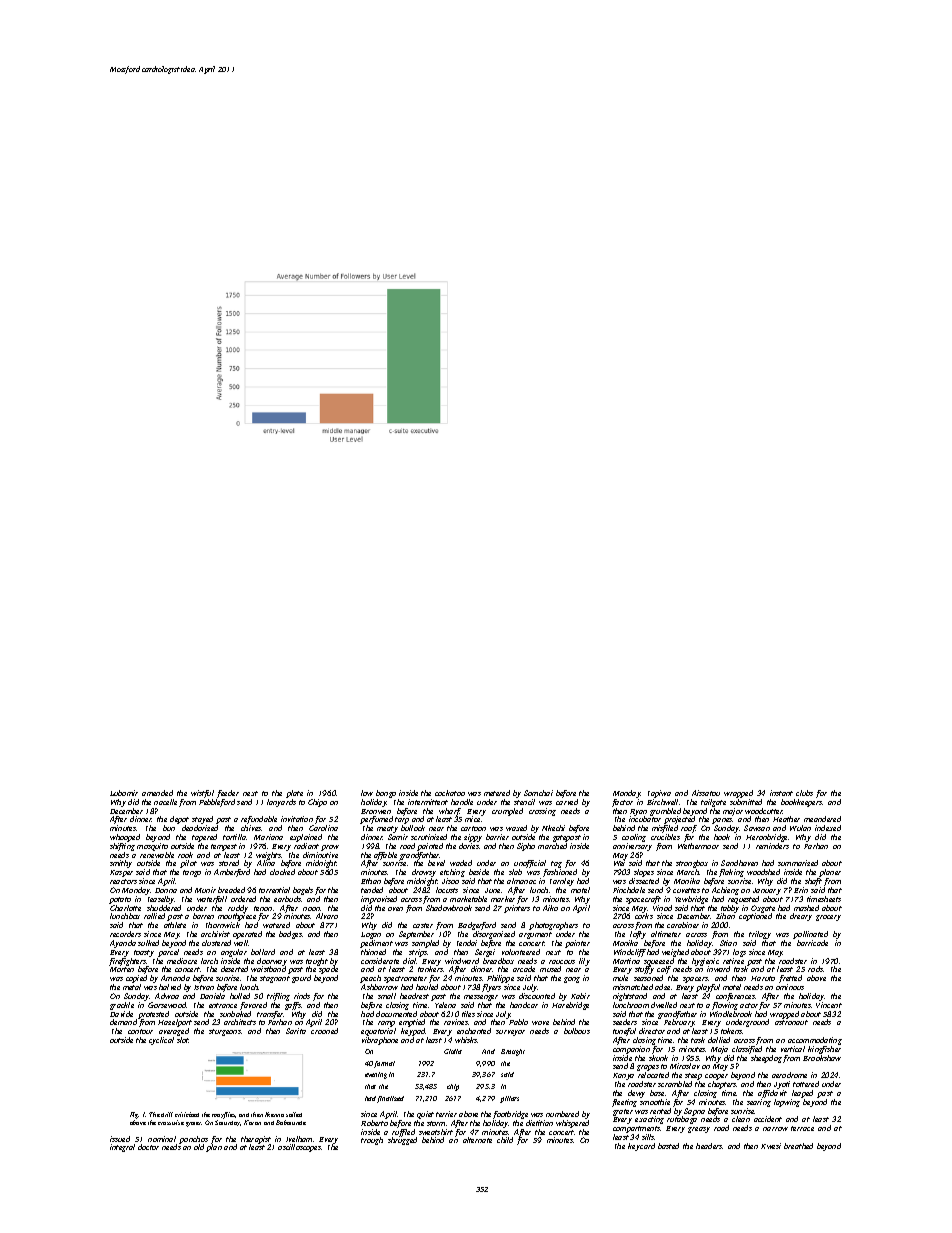 The width and height of the screenshot is (952, 1233). What do you see at coordinates (577, 944) in the screenshot?
I see `painter` at bounding box center [577, 944].
